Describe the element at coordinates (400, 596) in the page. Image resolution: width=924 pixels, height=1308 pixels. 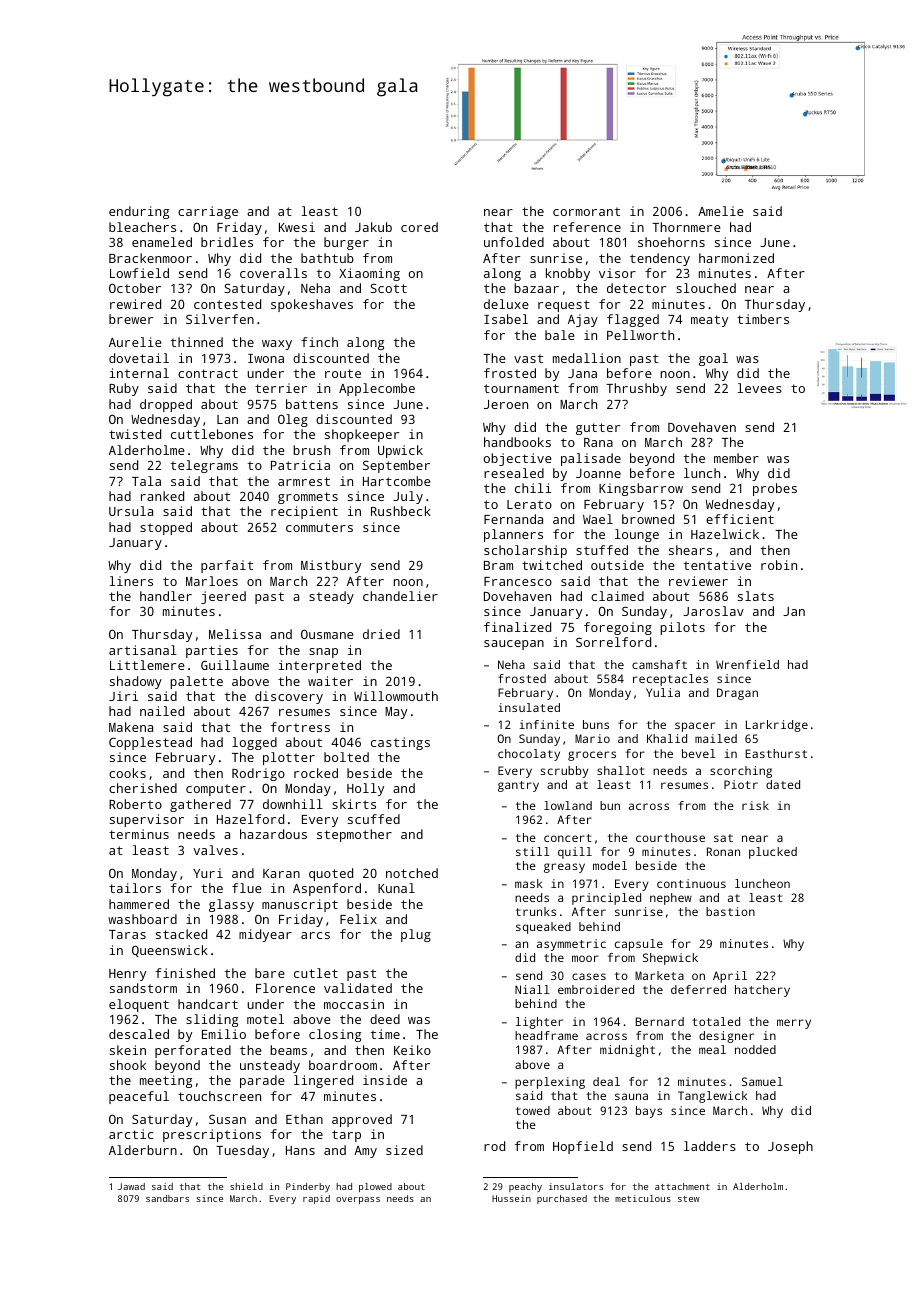
I see `chandelier` at that location.
